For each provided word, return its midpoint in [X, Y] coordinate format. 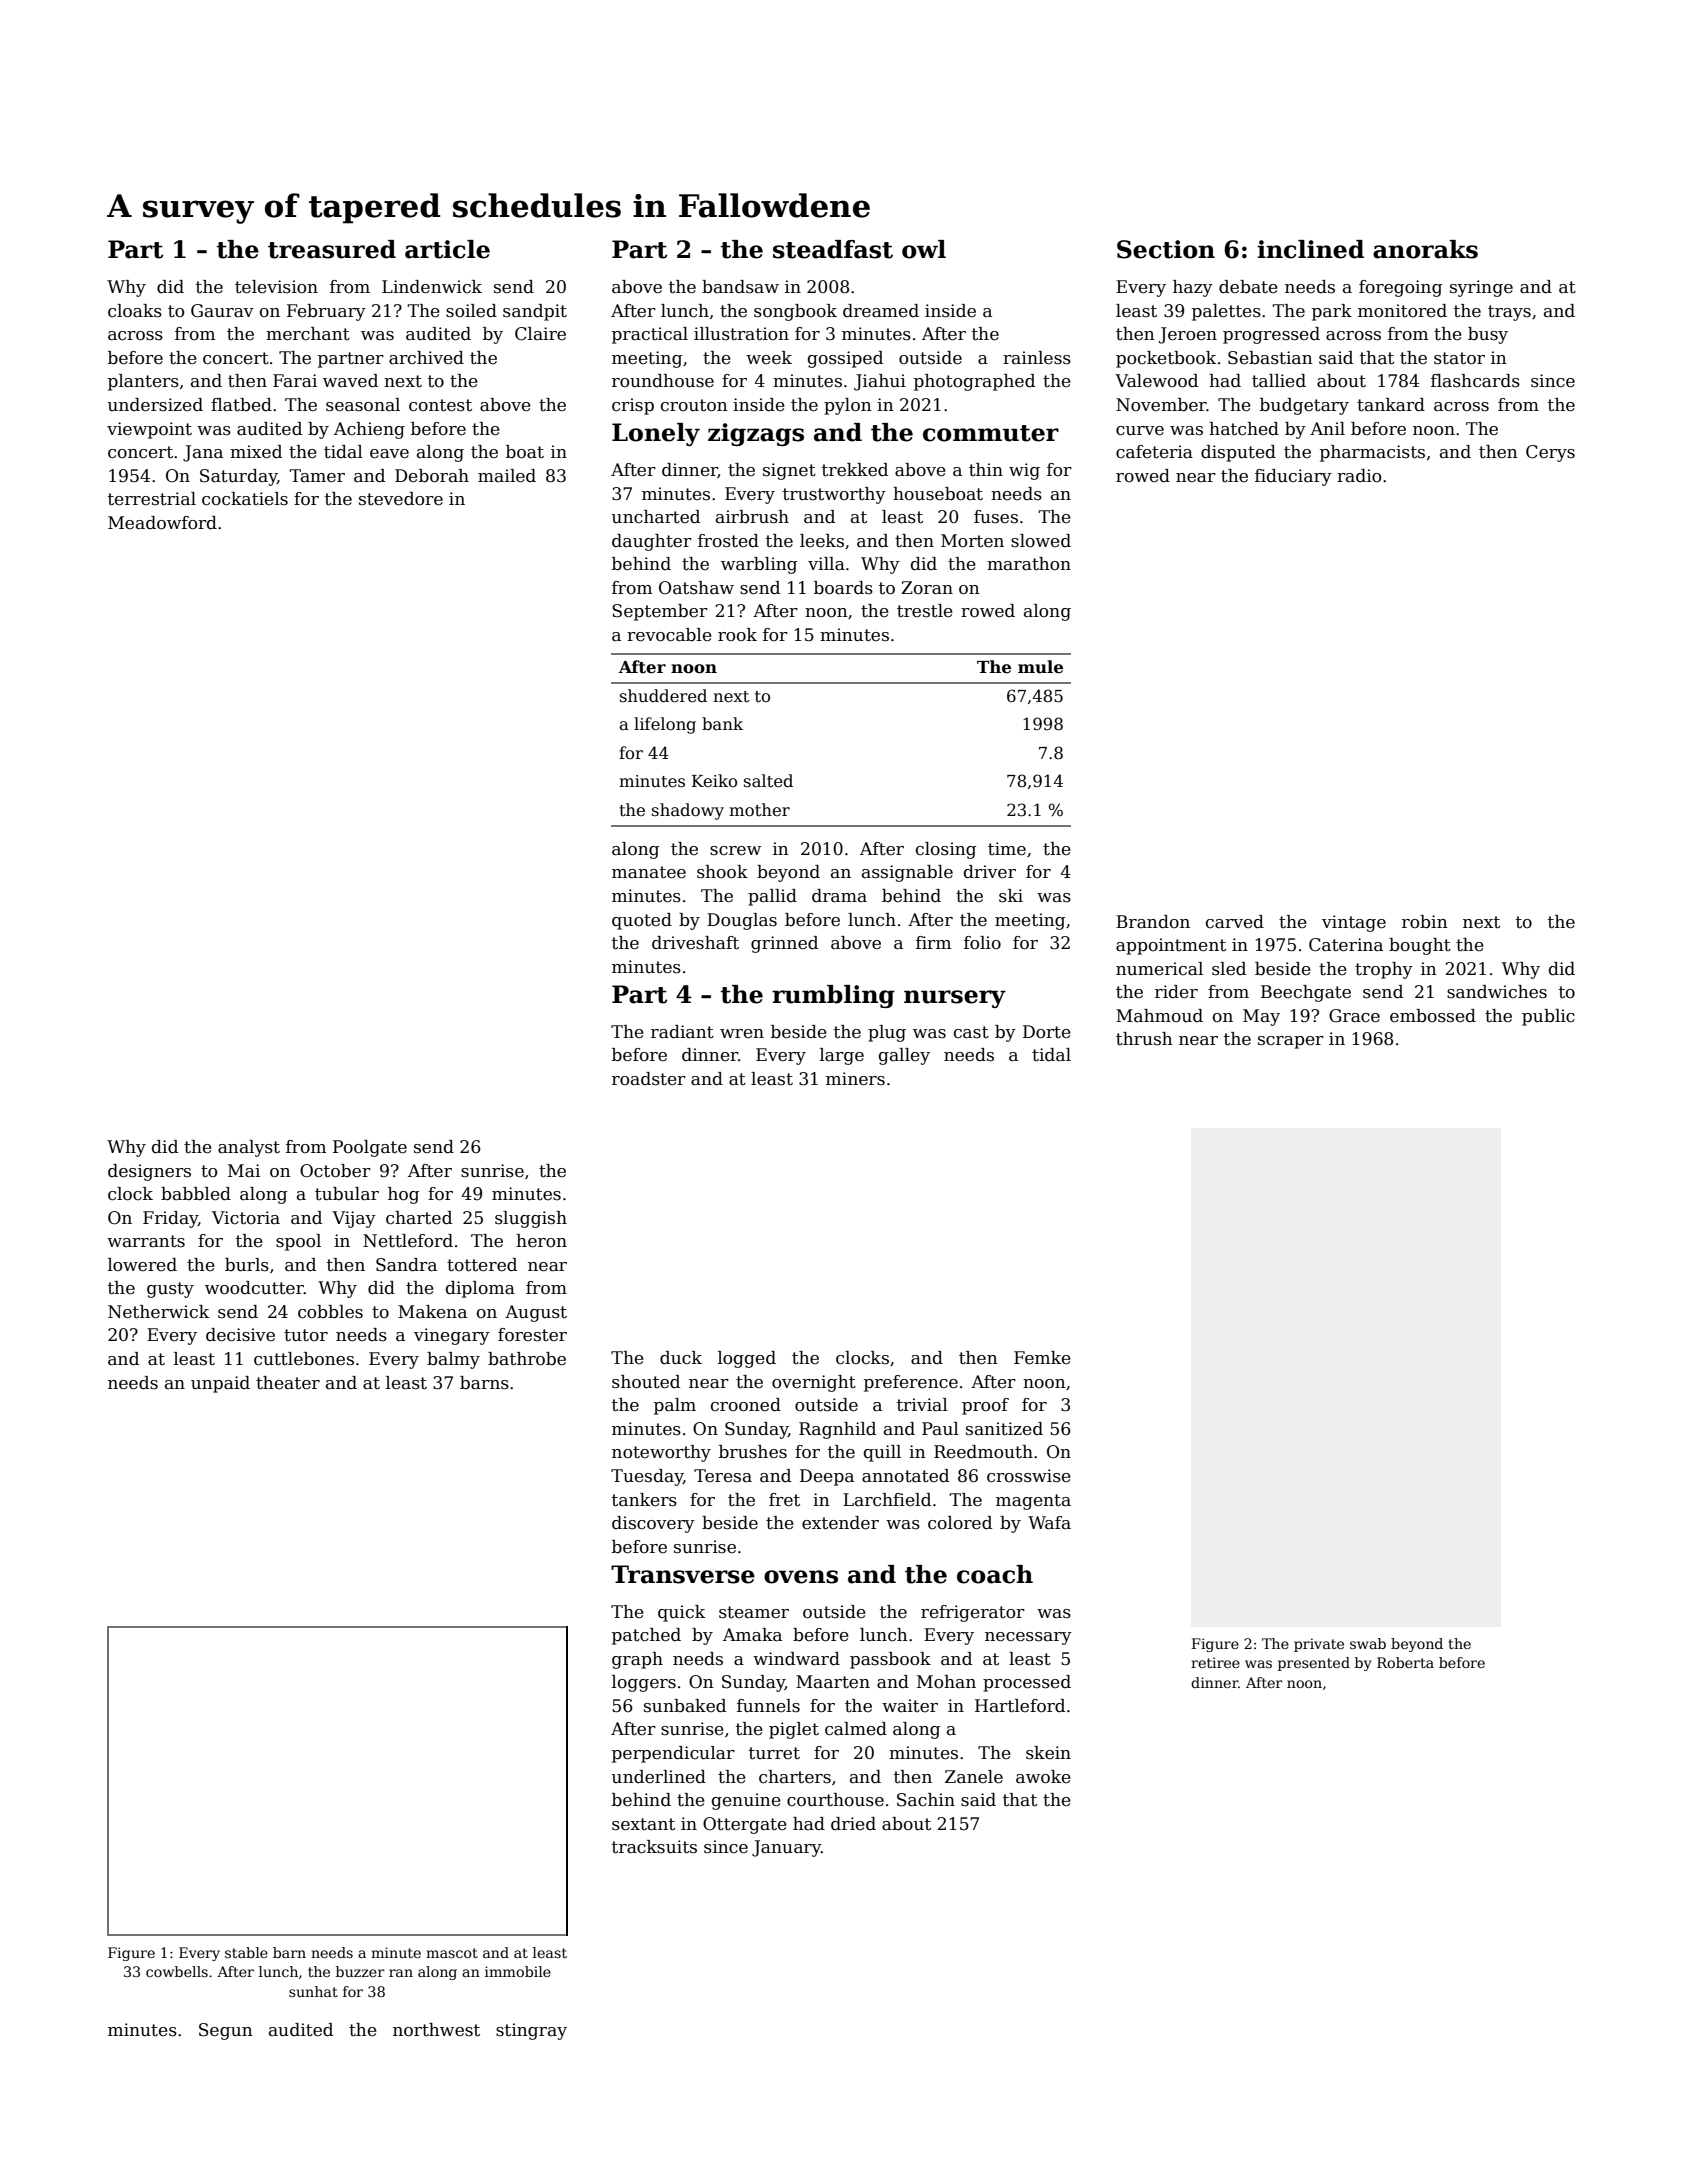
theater [288, 1383]
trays [1509, 313]
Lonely [656, 434]
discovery [653, 1524]
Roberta [1405, 1662]
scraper [1291, 1042]
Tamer [317, 476]
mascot [452, 1953]
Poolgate [370, 1148]
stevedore [401, 499]
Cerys [1550, 453]
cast [971, 1032]
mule [1040, 667]
